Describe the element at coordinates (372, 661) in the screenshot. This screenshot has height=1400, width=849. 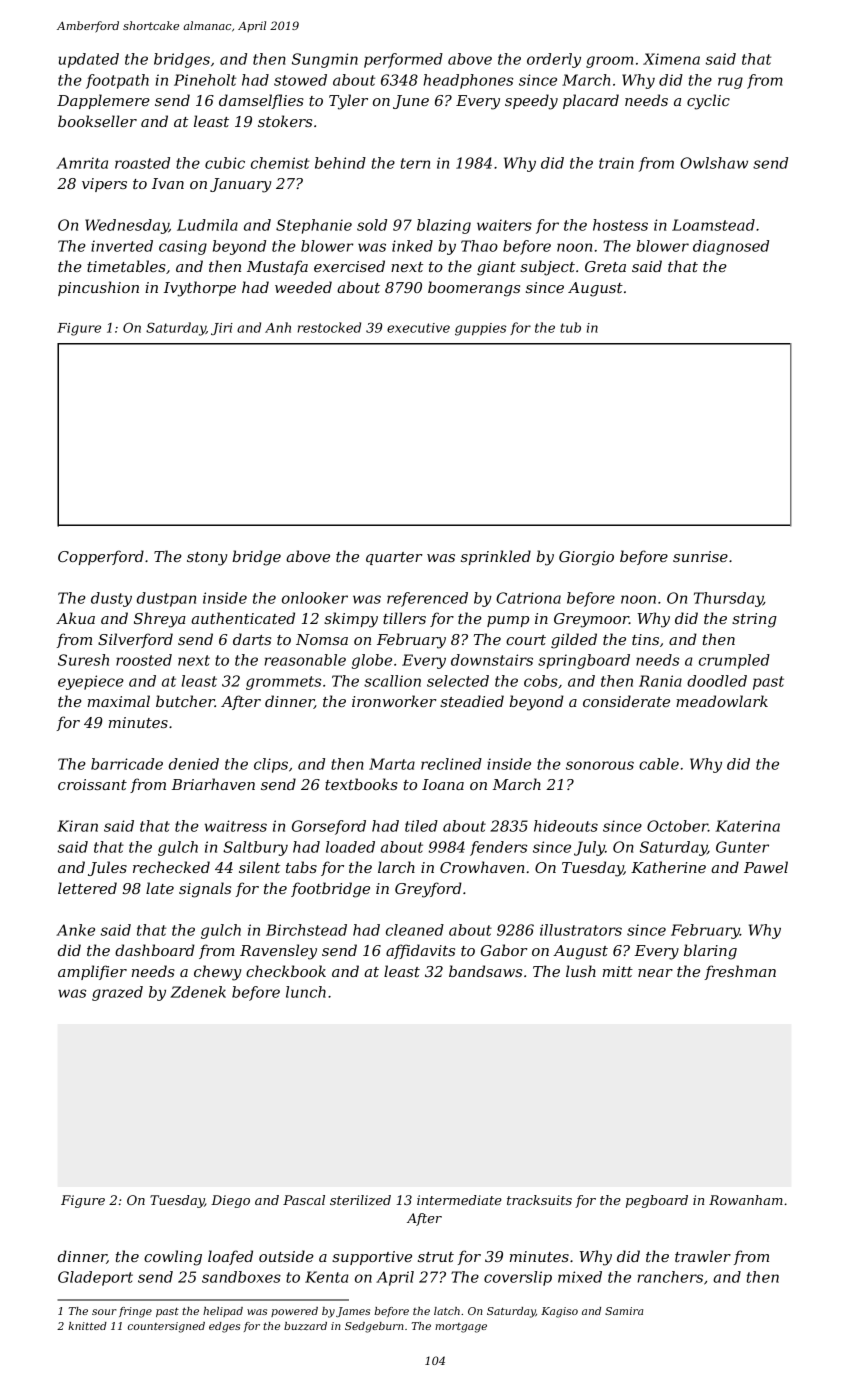
I see `globe` at that location.
